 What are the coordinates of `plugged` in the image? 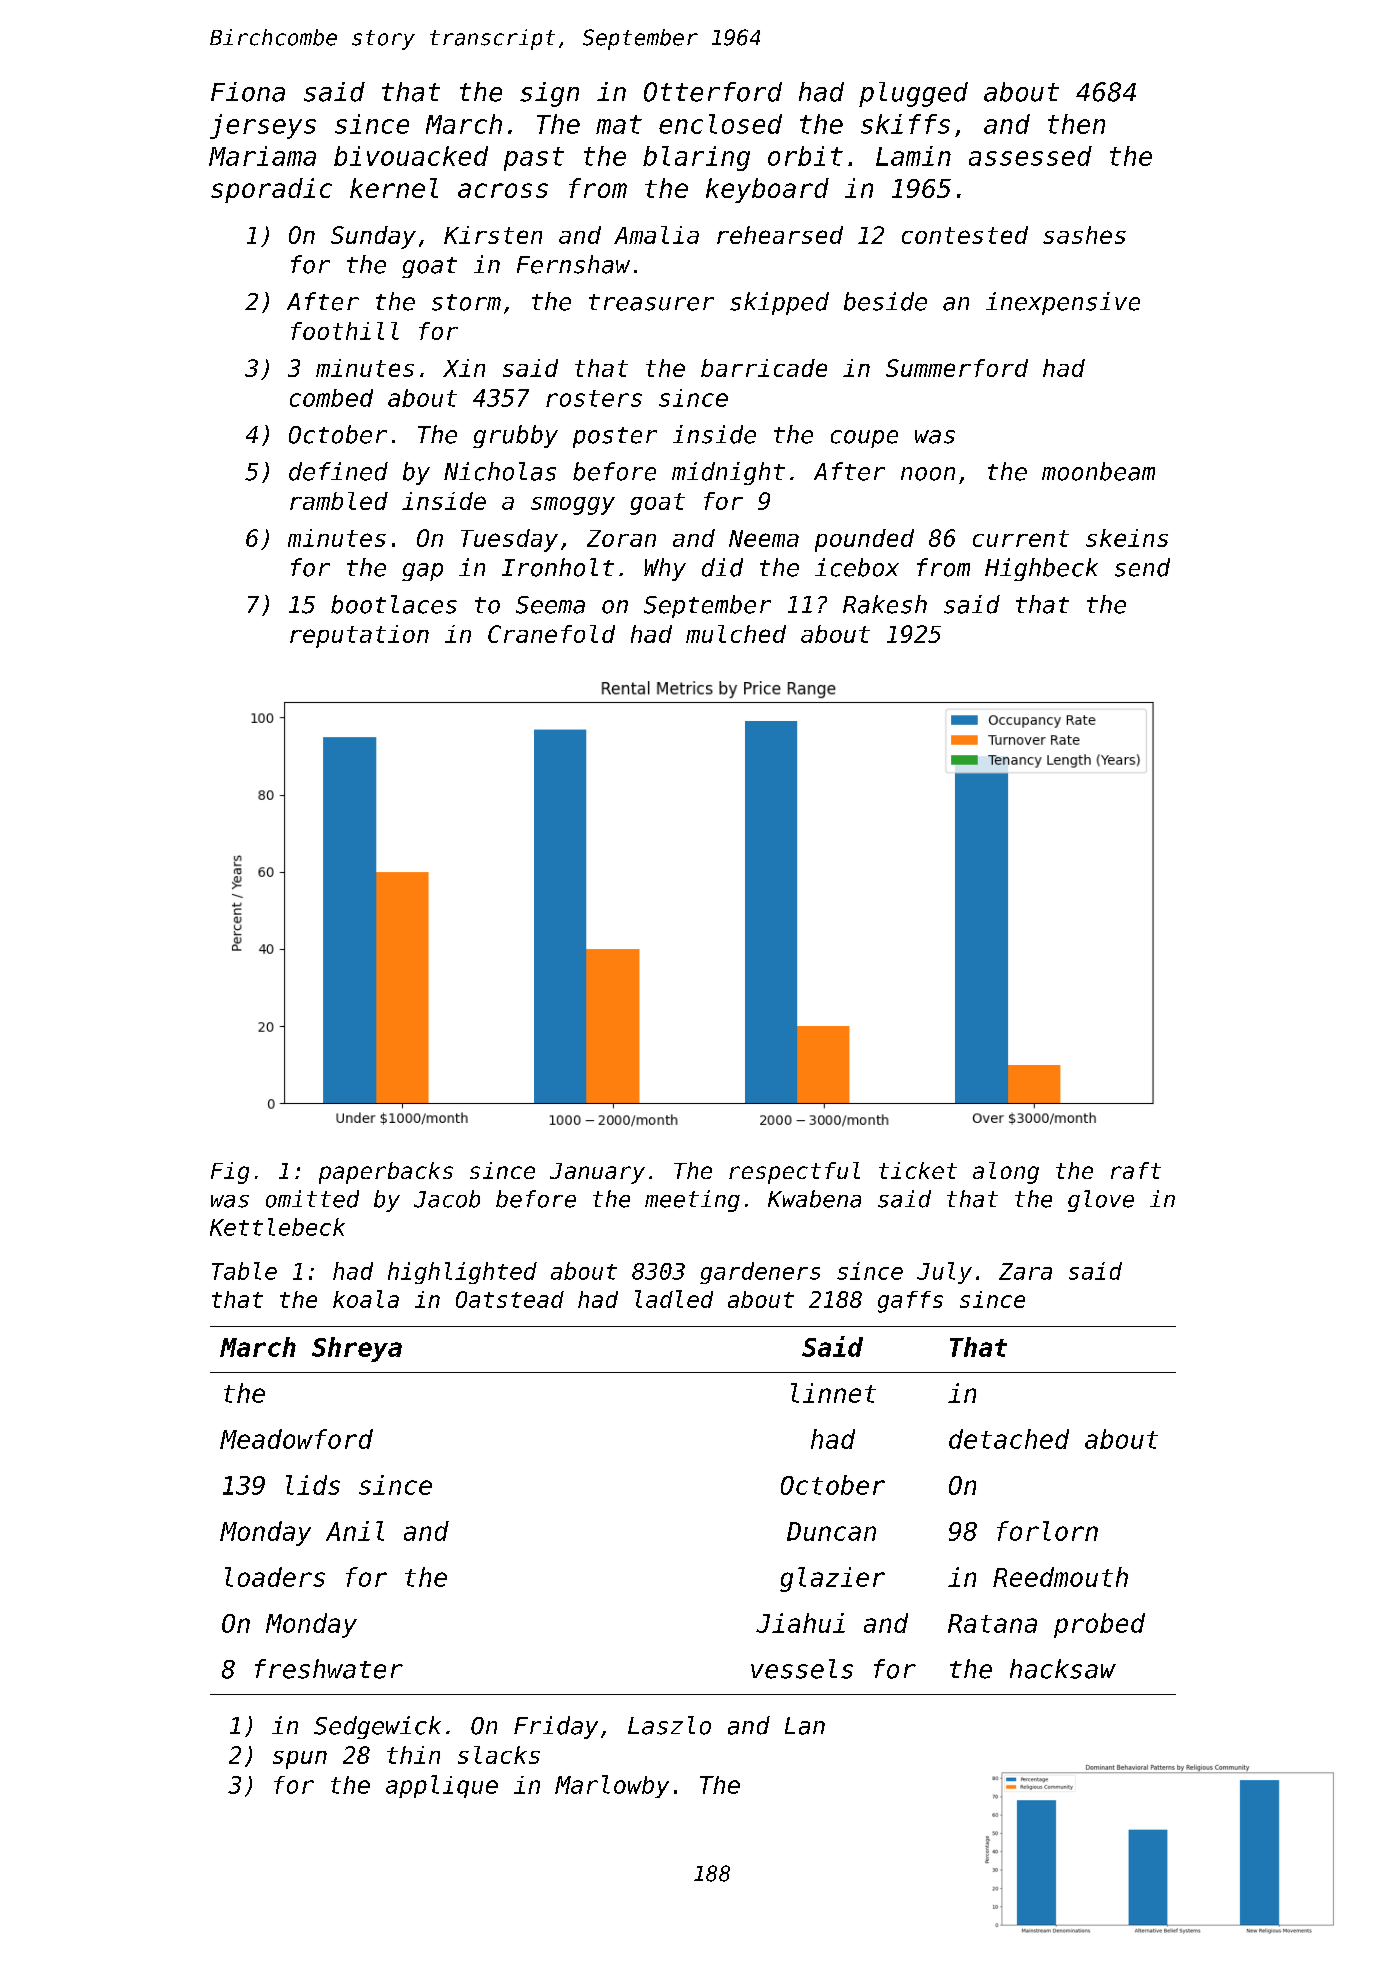 It's located at (913, 94).
